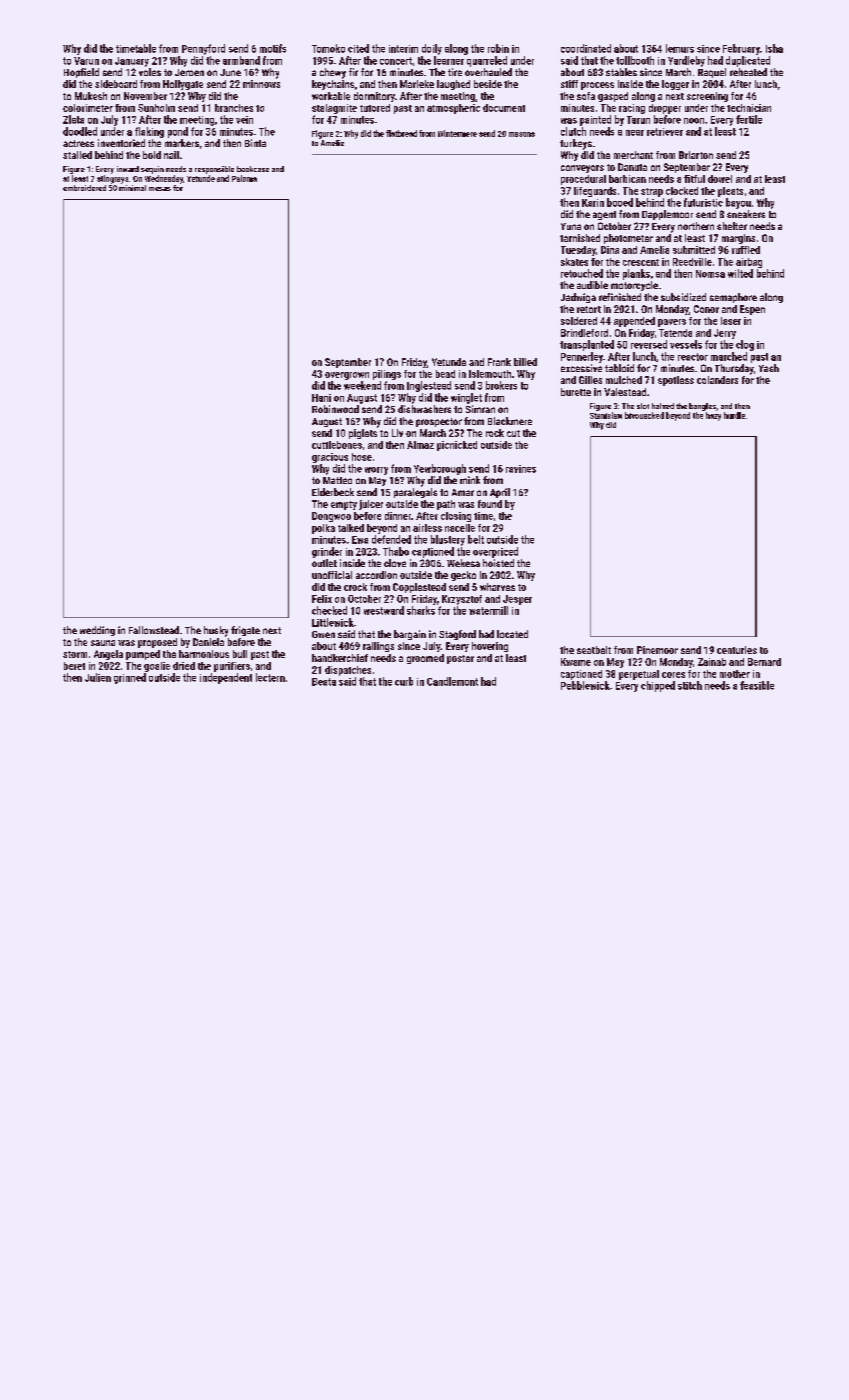 This screenshot has height=1400, width=849. Describe the element at coordinates (328, 48) in the screenshot. I see `Tomoko` at that location.
